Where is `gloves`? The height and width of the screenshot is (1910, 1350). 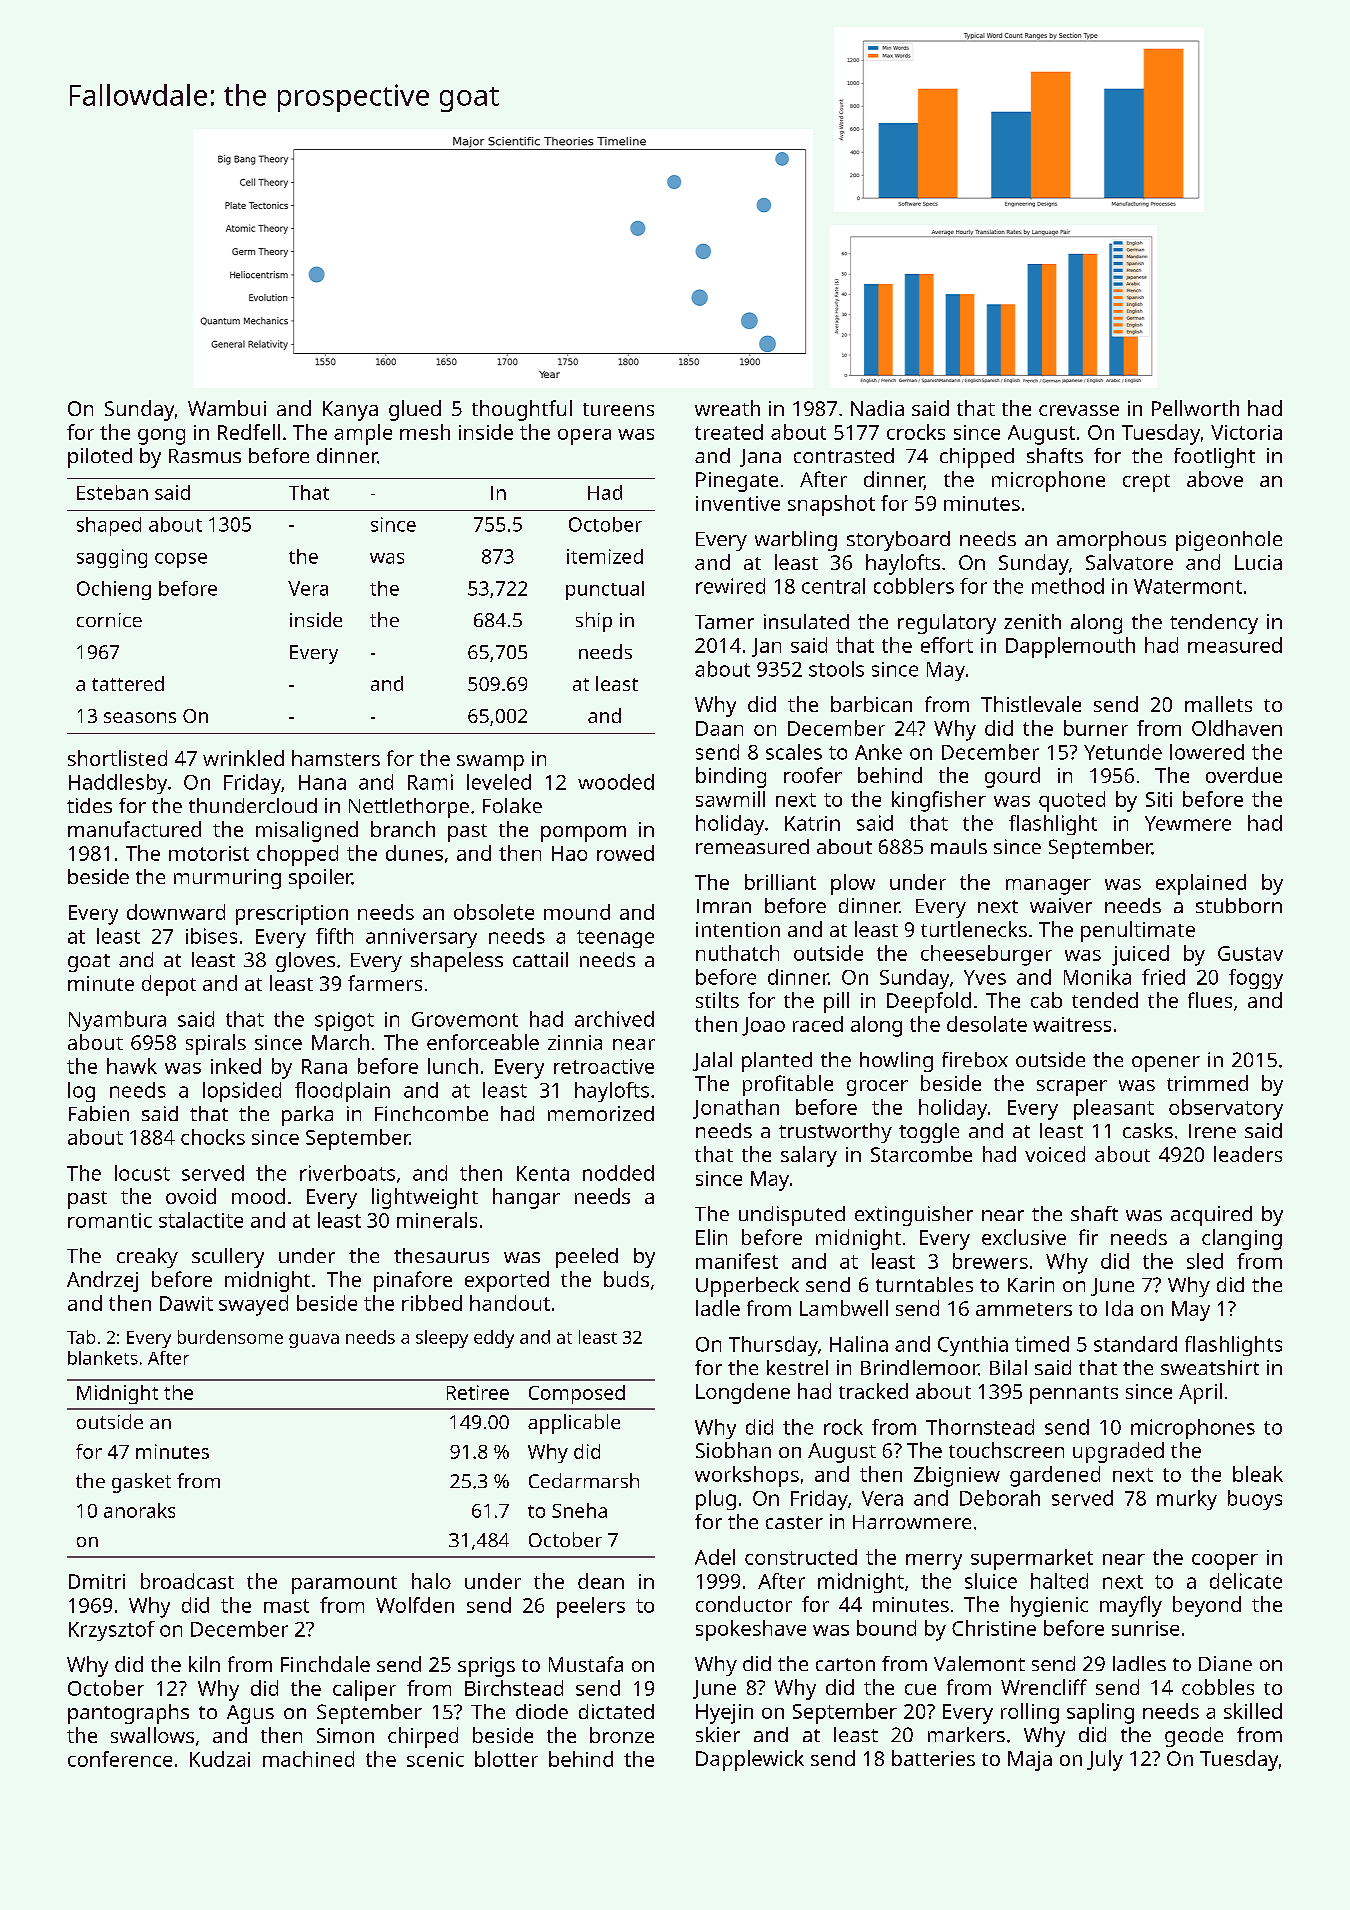
gloves is located at coordinates (305, 962).
